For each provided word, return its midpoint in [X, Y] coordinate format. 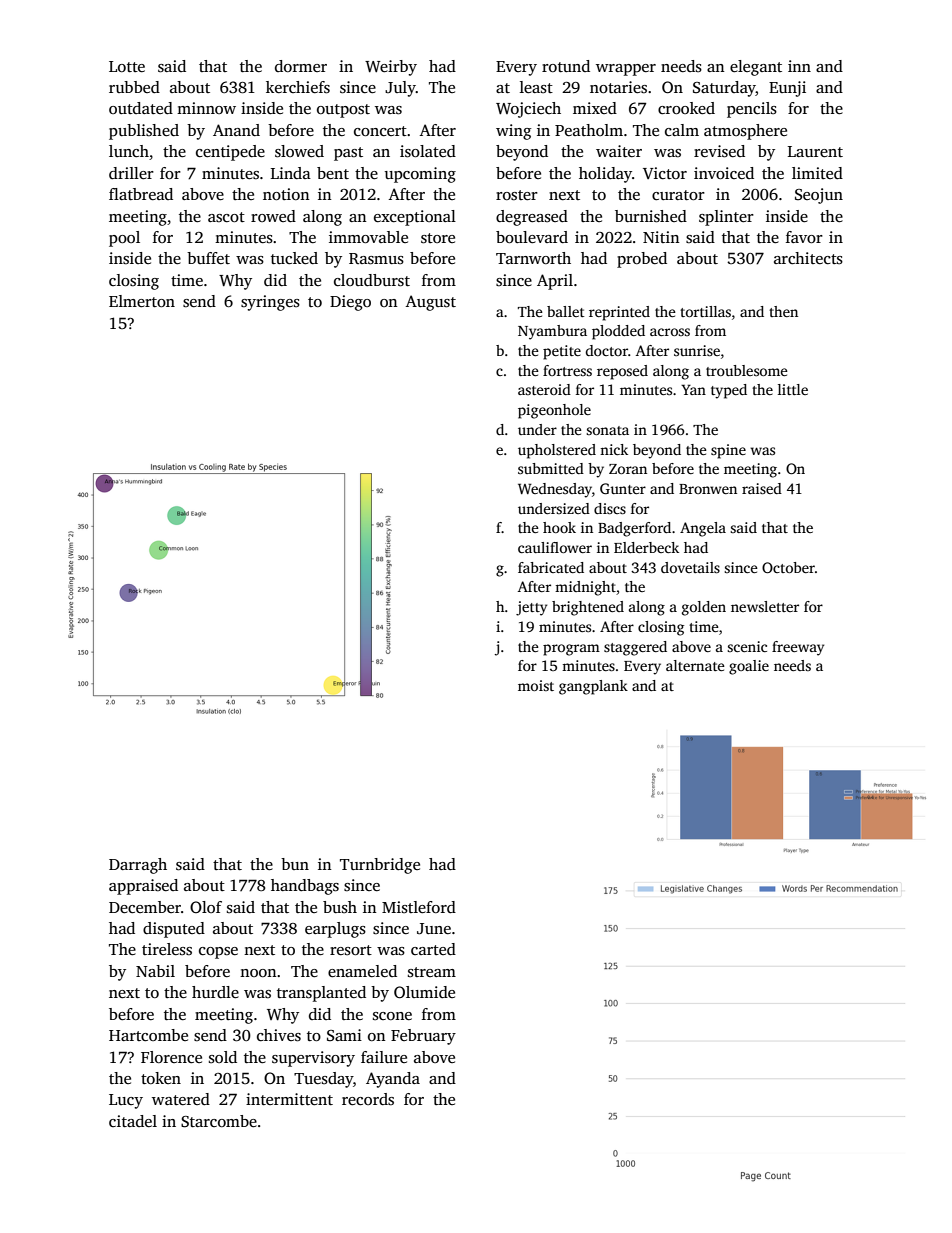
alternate [695, 665]
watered [181, 1099]
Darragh [138, 866]
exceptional [415, 218]
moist [536, 685]
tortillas [705, 311]
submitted [551, 468]
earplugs [335, 930]
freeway [798, 648]
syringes [270, 303]
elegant [756, 68]
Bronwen [708, 489]
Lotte [127, 66]
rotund [566, 66]
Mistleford [419, 907]
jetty [531, 608]
